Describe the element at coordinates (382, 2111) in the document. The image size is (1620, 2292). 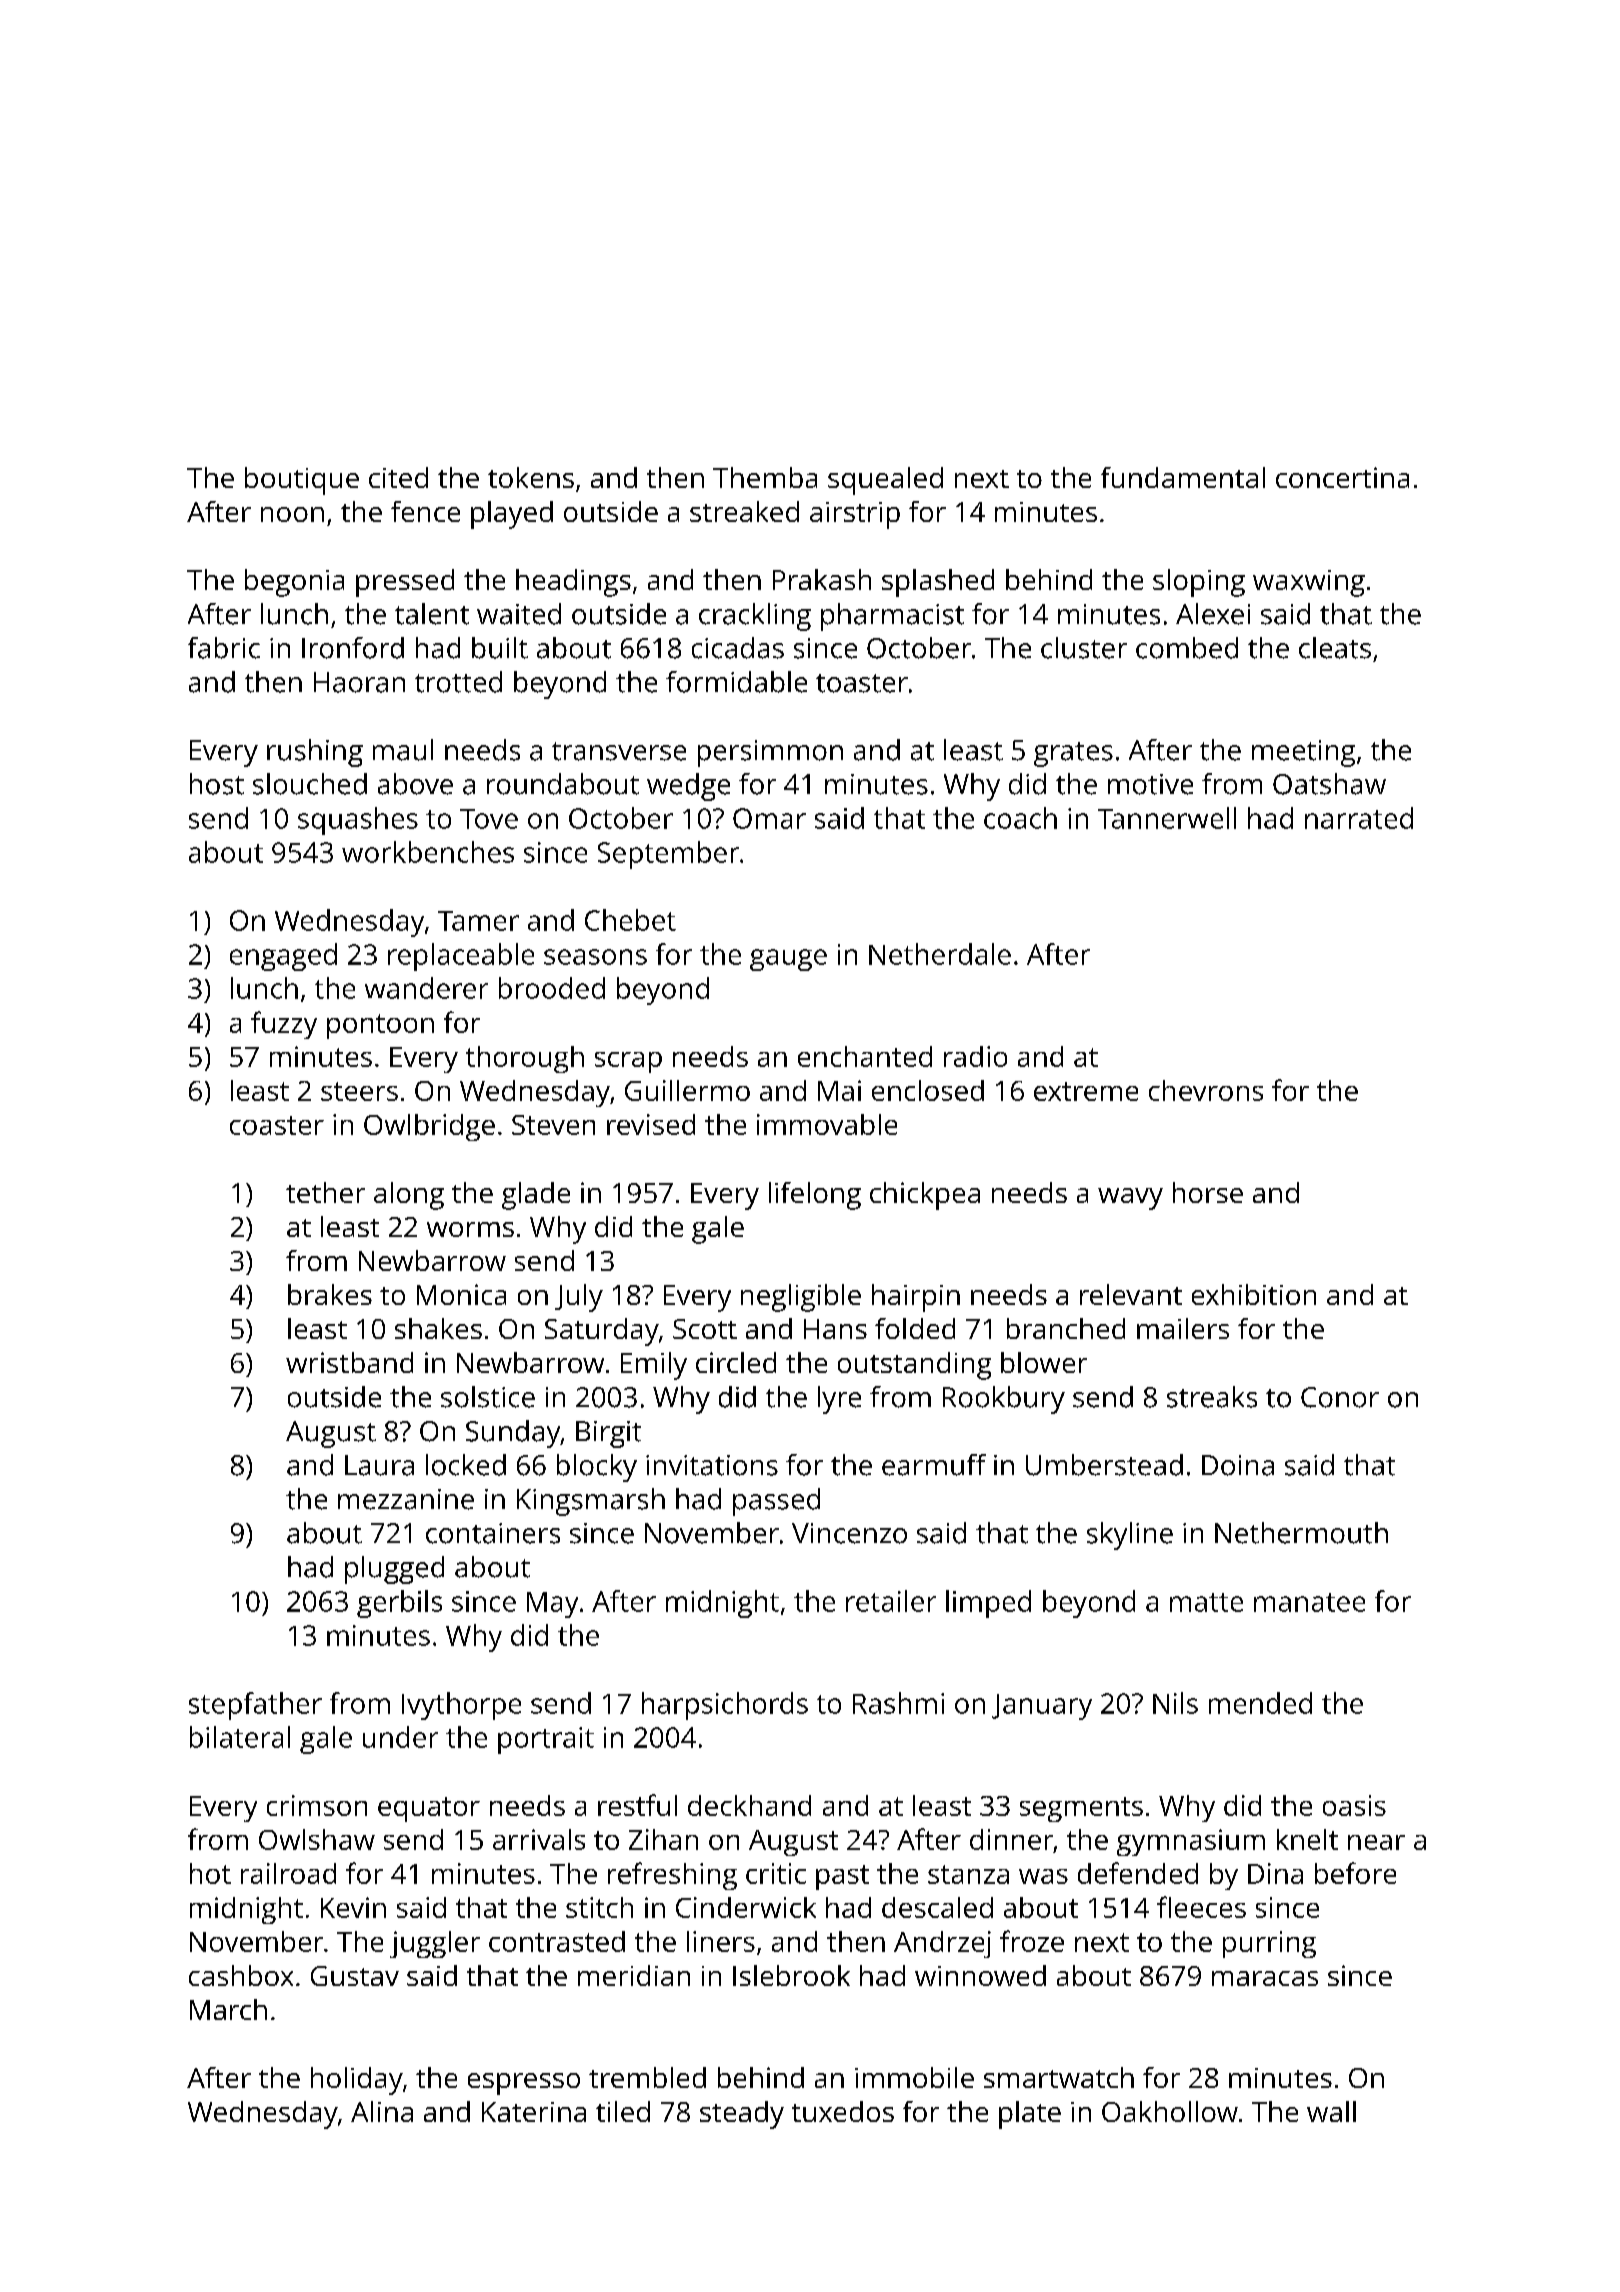
I see `Alina` at that location.
